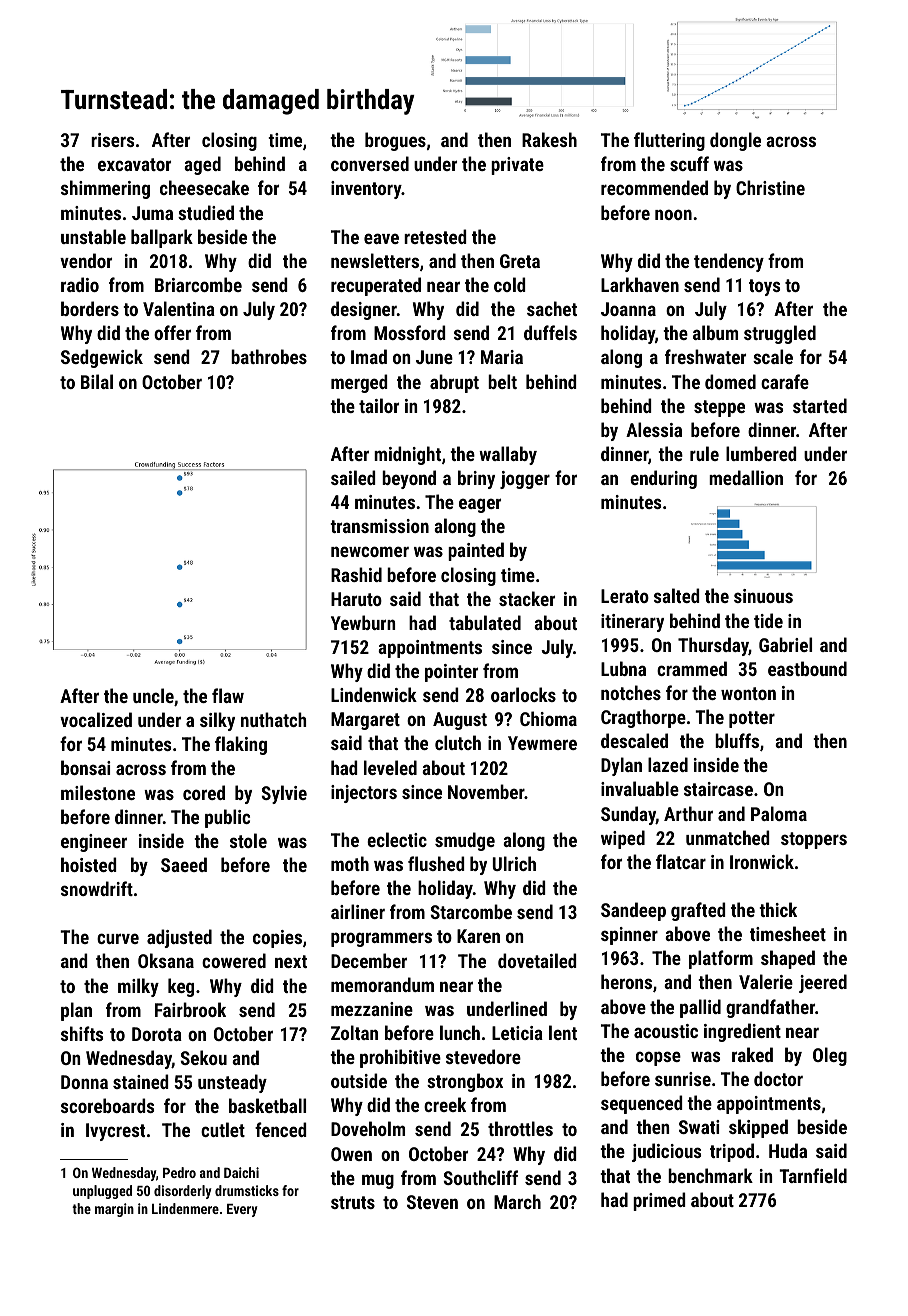  What do you see at coordinates (763, 596) in the screenshot?
I see `sinuous` at bounding box center [763, 596].
